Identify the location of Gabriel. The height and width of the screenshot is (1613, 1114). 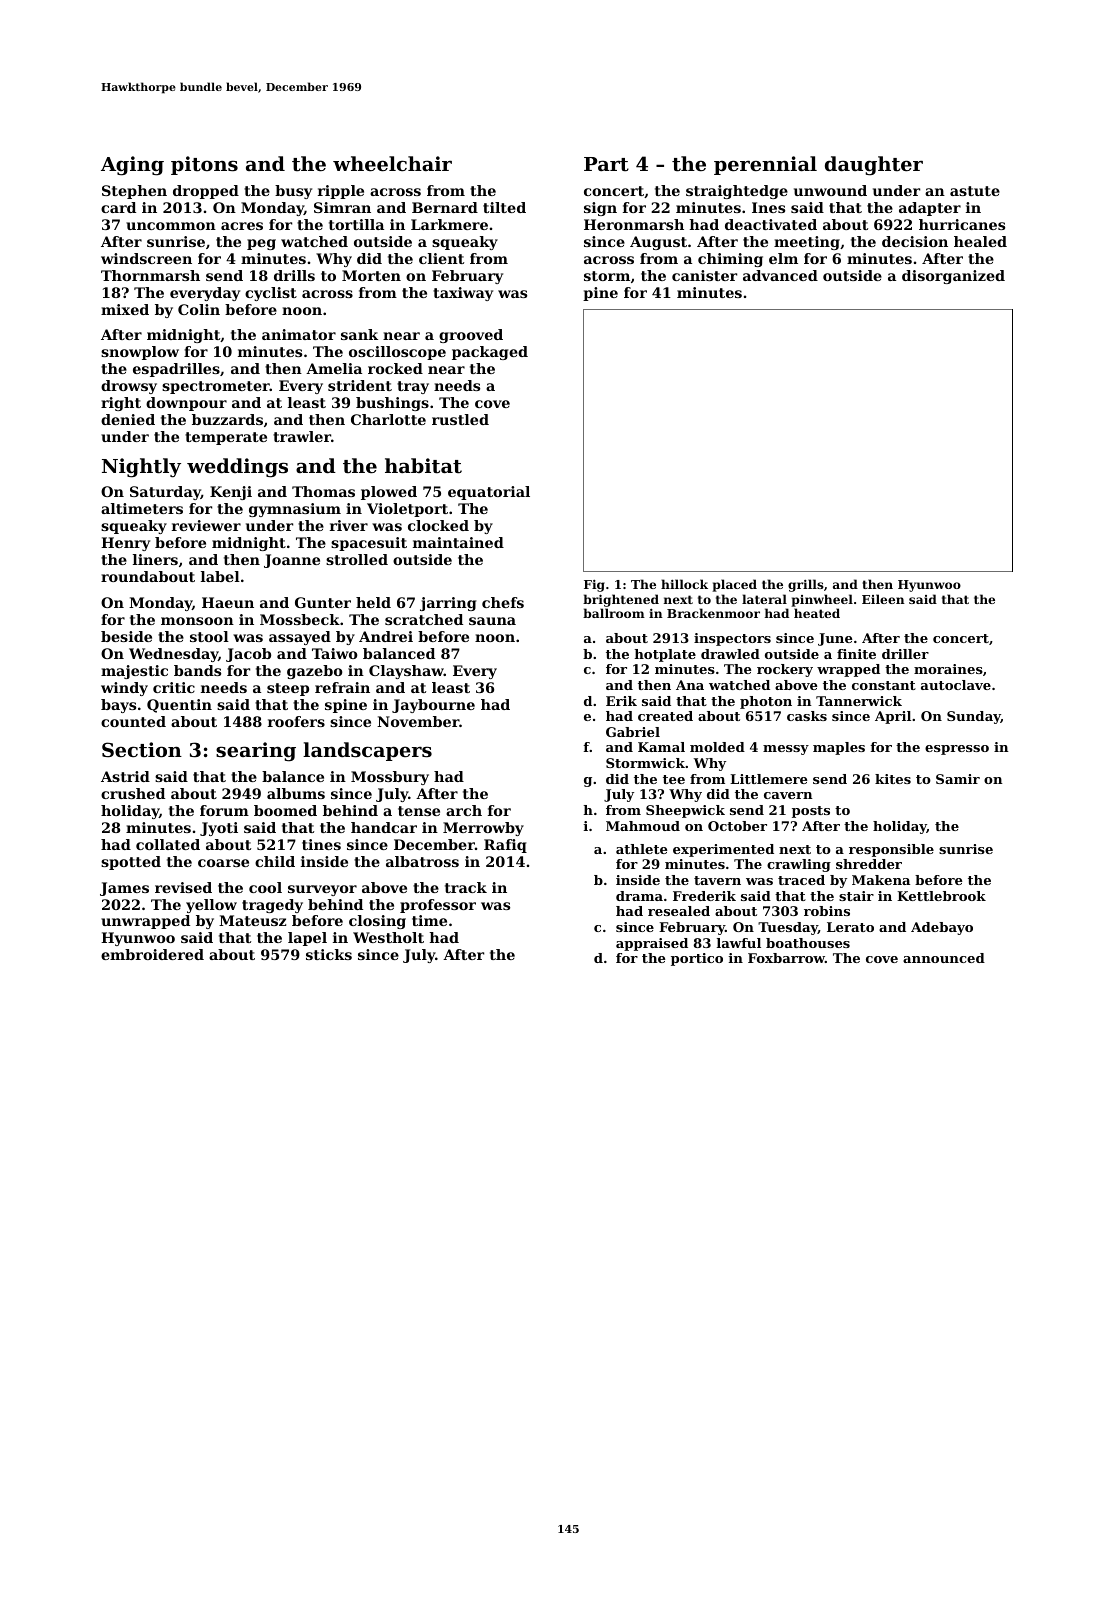
(633, 732).
